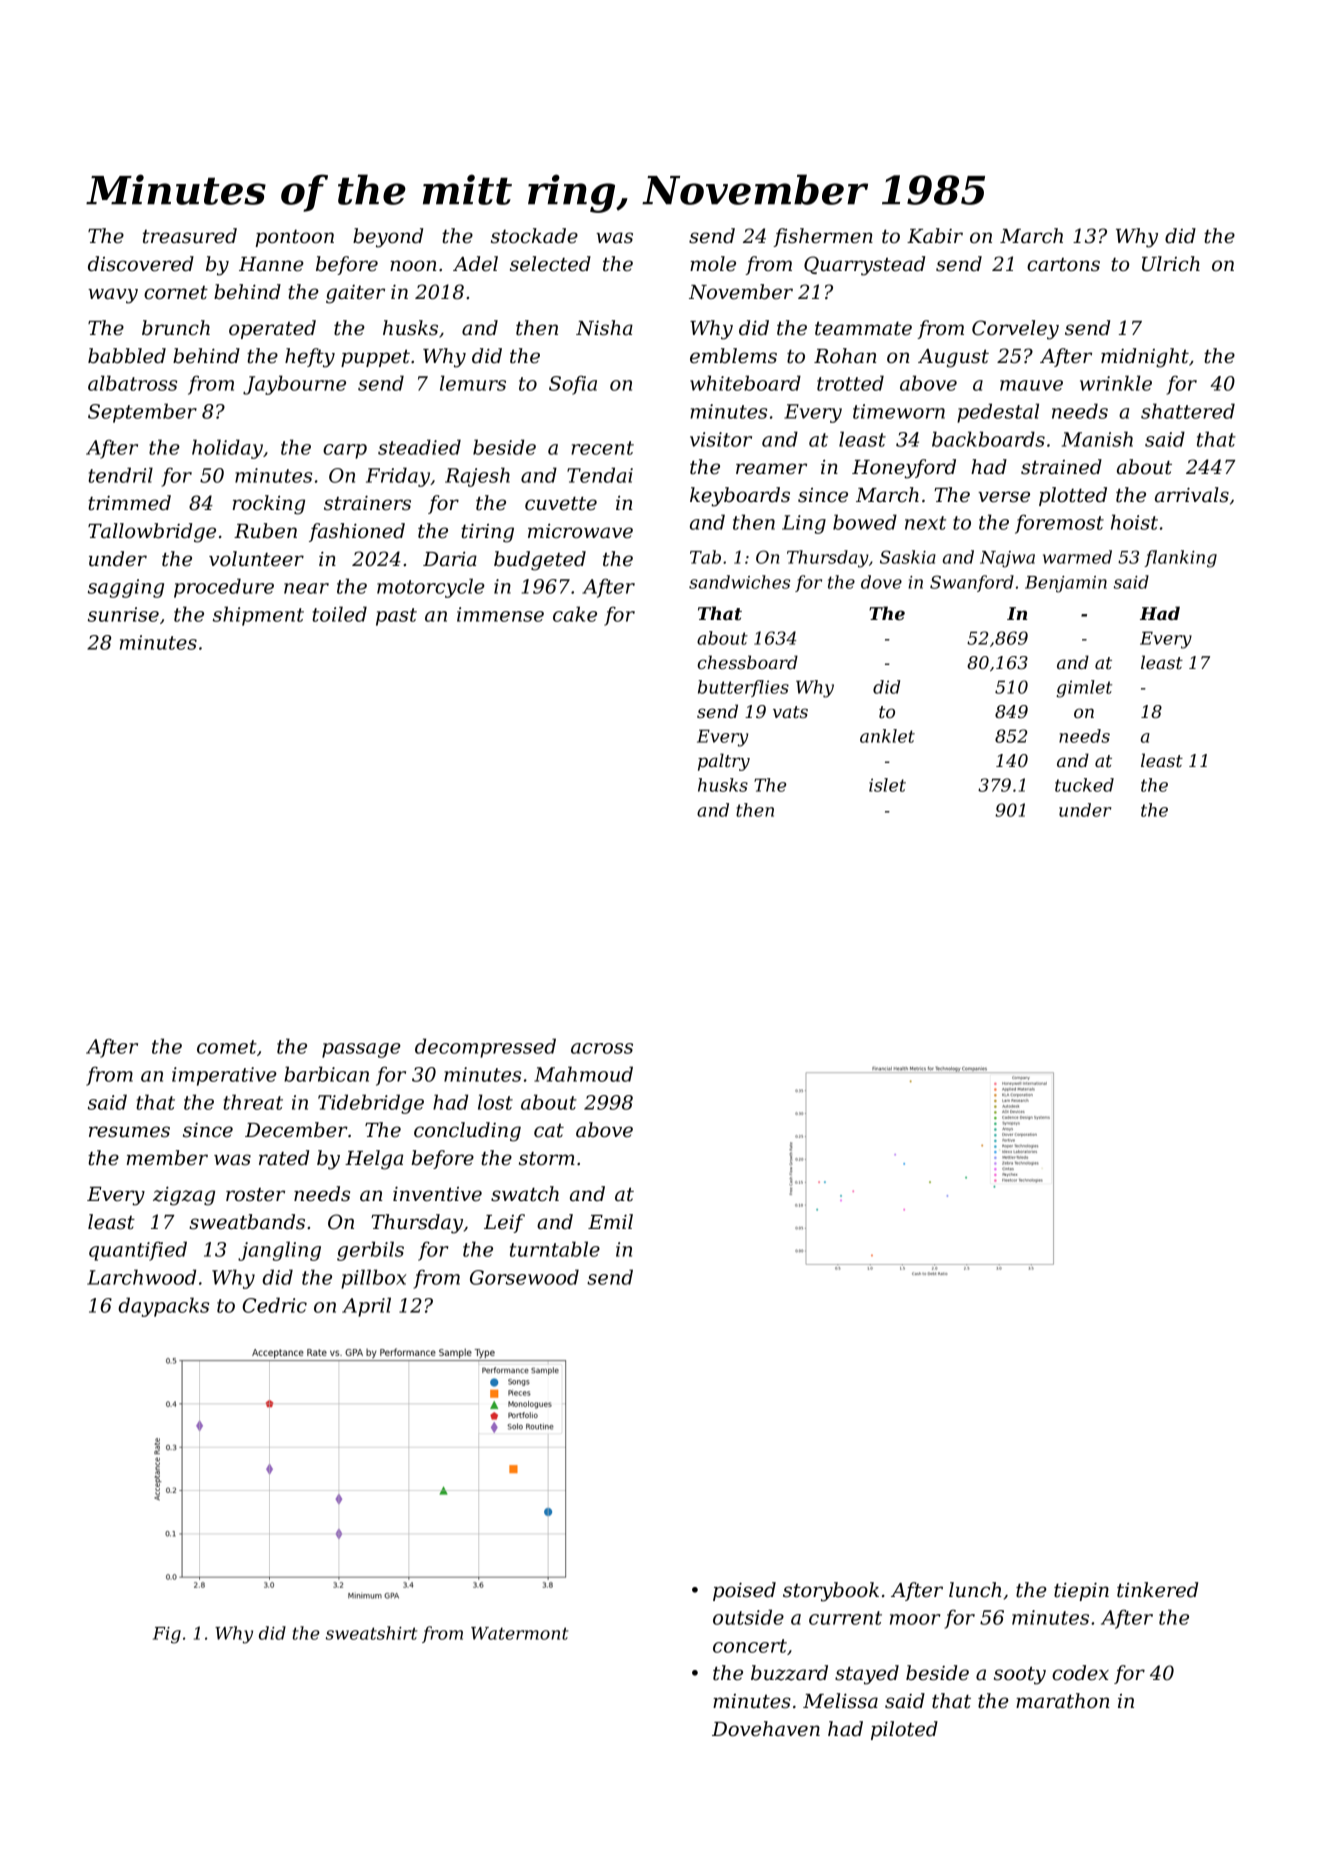 Image resolution: width=1323 pixels, height=1872 pixels. Describe the element at coordinates (975, 1590) in the screenshot. I see `lunch` at that location.
